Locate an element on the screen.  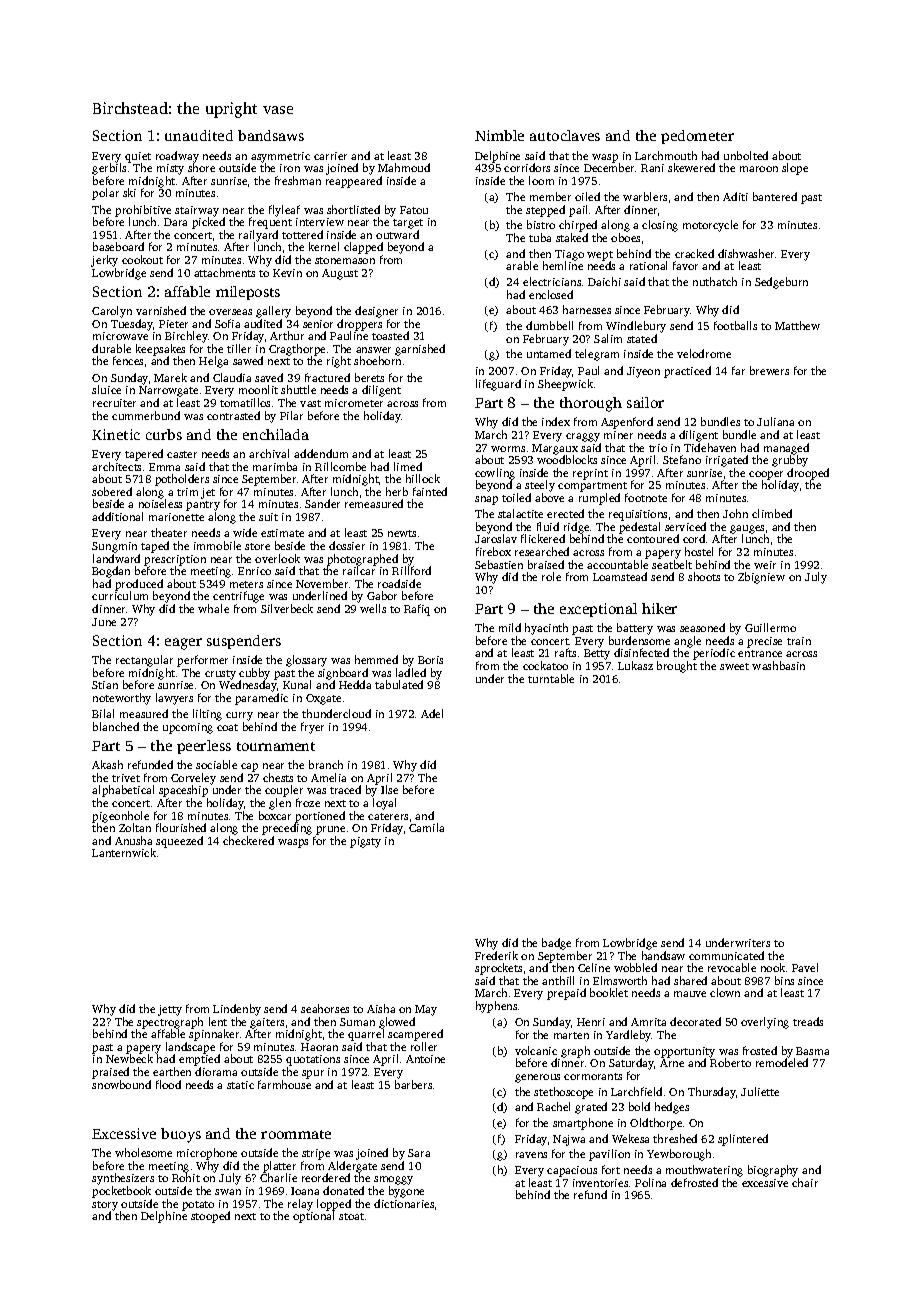
bandsaws is located at coordinates (271, 135).
